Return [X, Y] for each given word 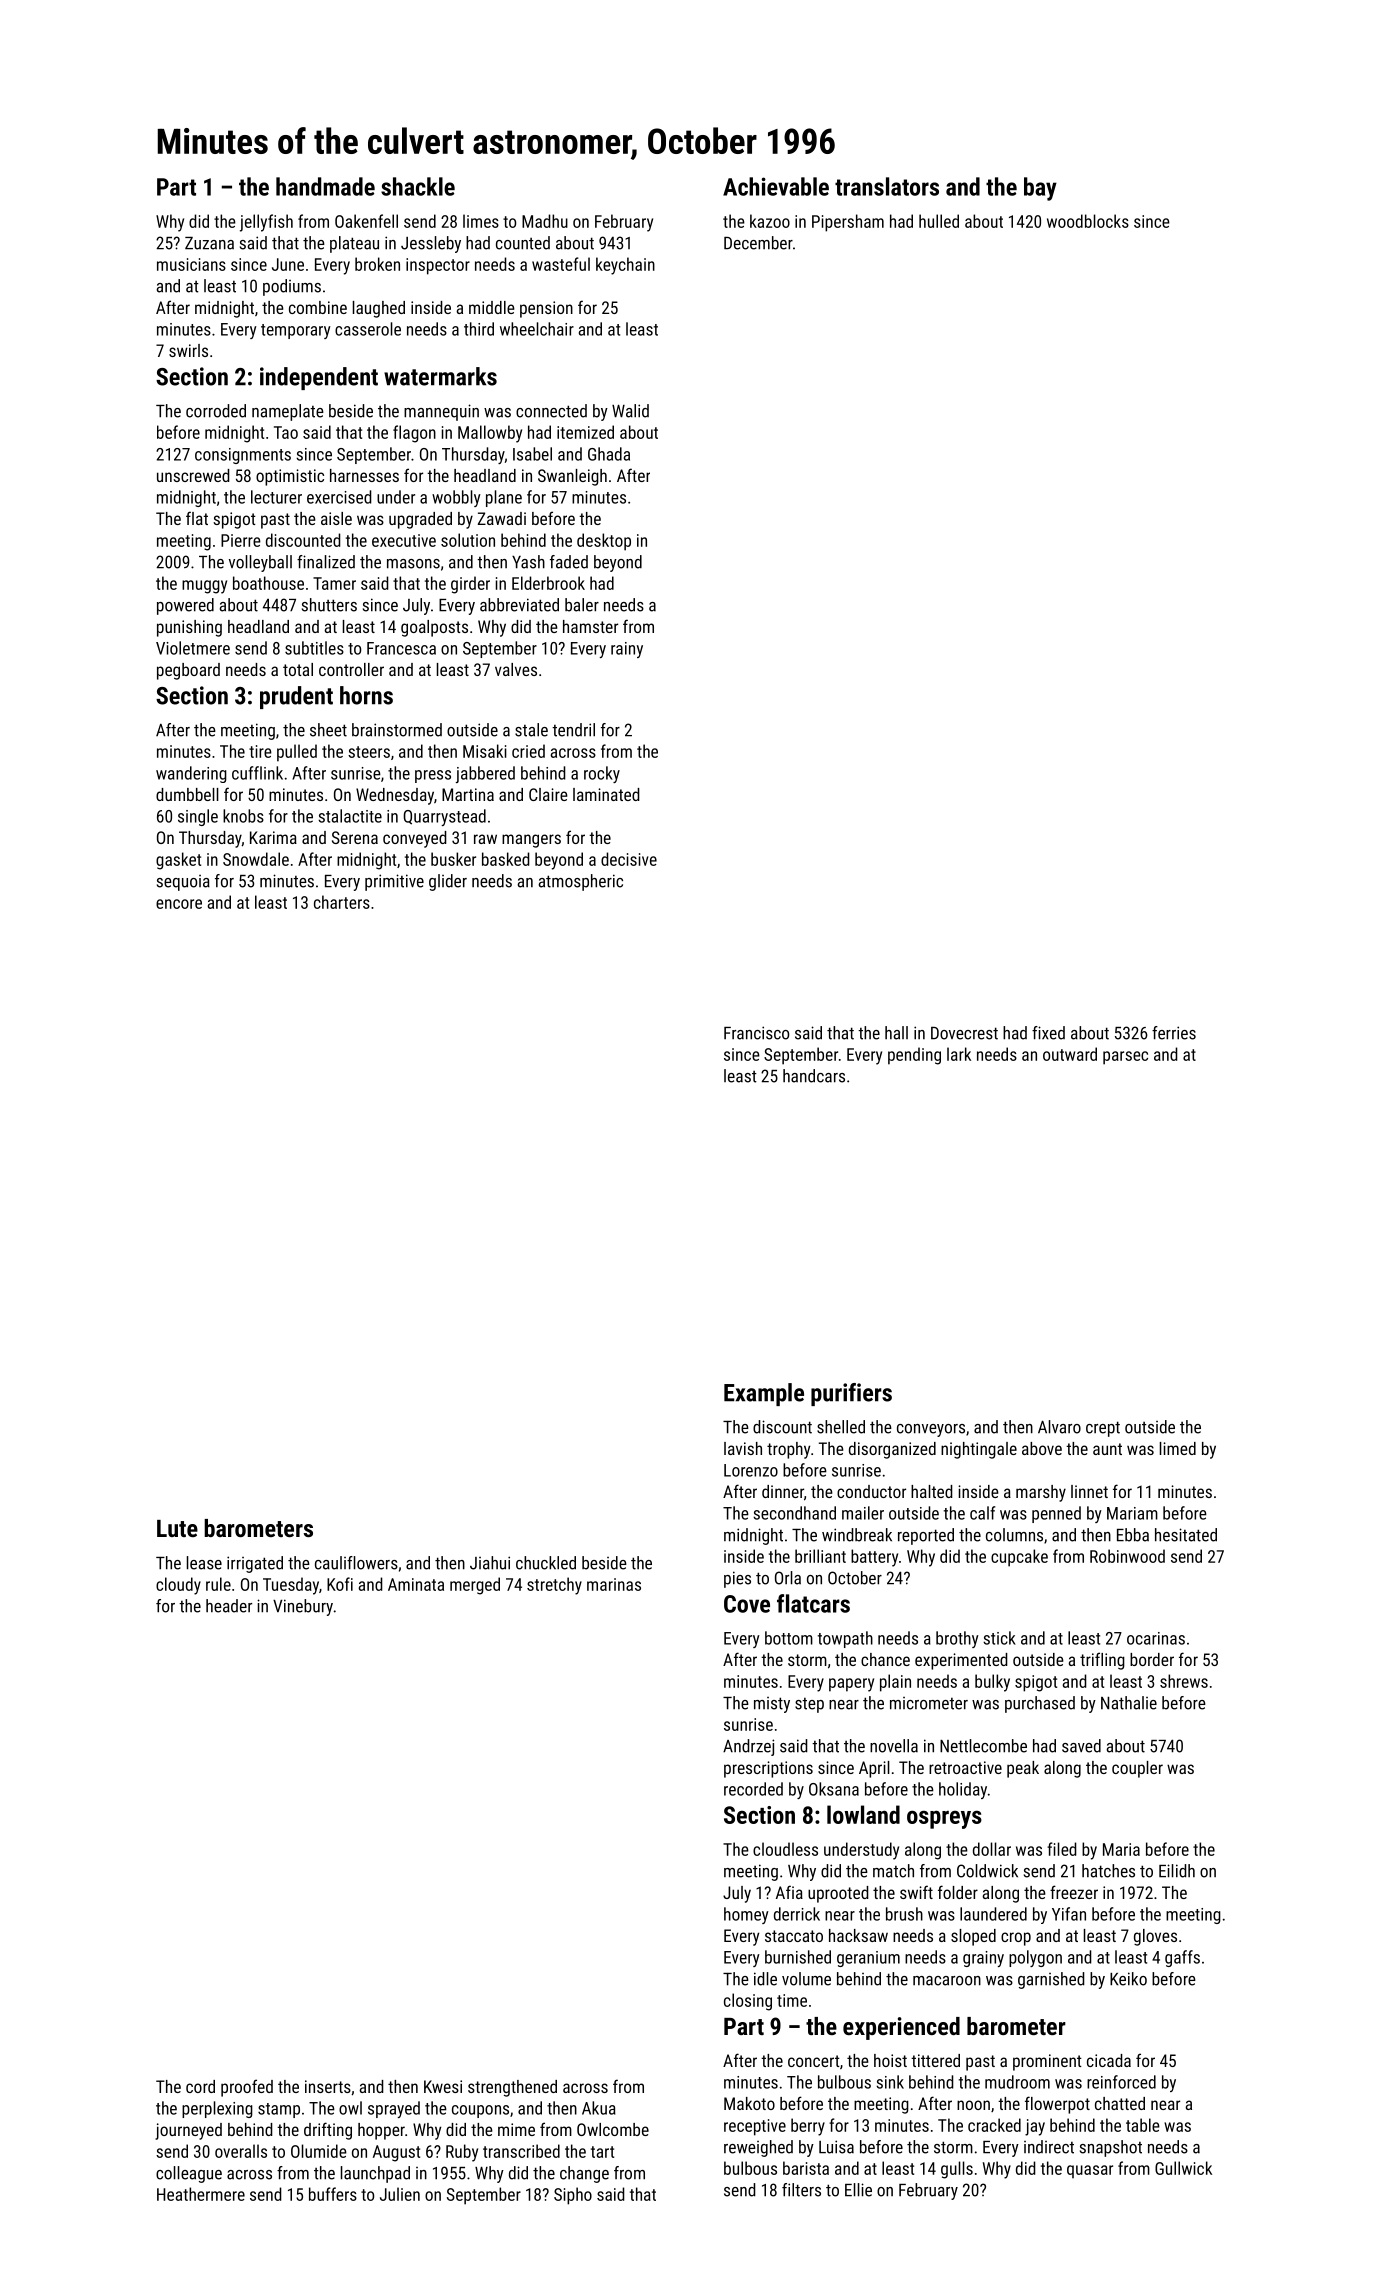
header [229, 1606]
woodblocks [1088, 221]
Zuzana [209, 243]
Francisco [756, 1033]
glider [448, 882]
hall [896, 1033]
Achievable [776, 186]
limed [1178, 1448]
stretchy [554, 1586]
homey [746, 1915]
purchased [1040, 1704]
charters [342, 902]
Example [764, 1394]
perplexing [217, 2109]
